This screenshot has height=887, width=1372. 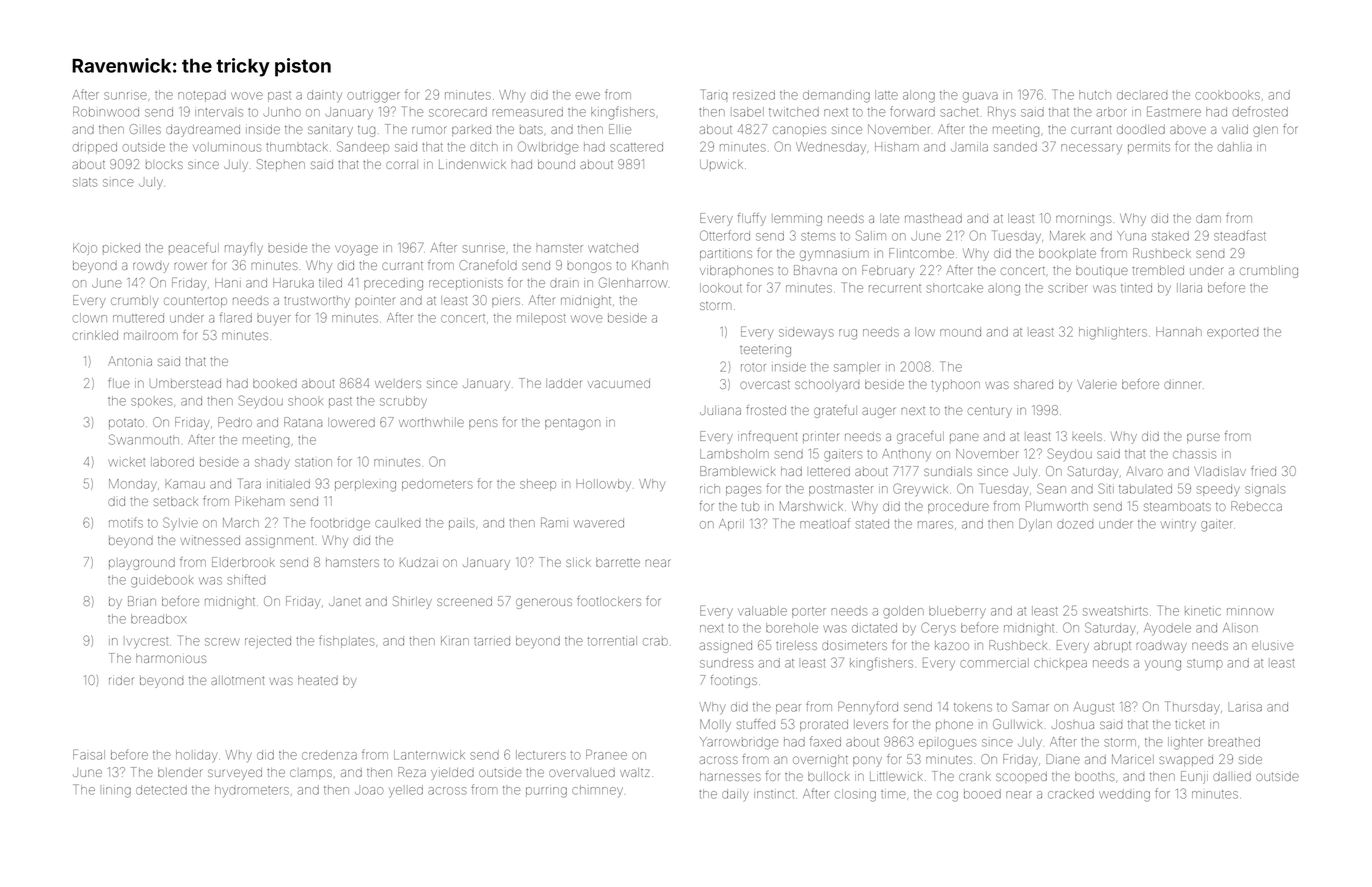 I want to click on tiled, so click(x=330, y=283).
